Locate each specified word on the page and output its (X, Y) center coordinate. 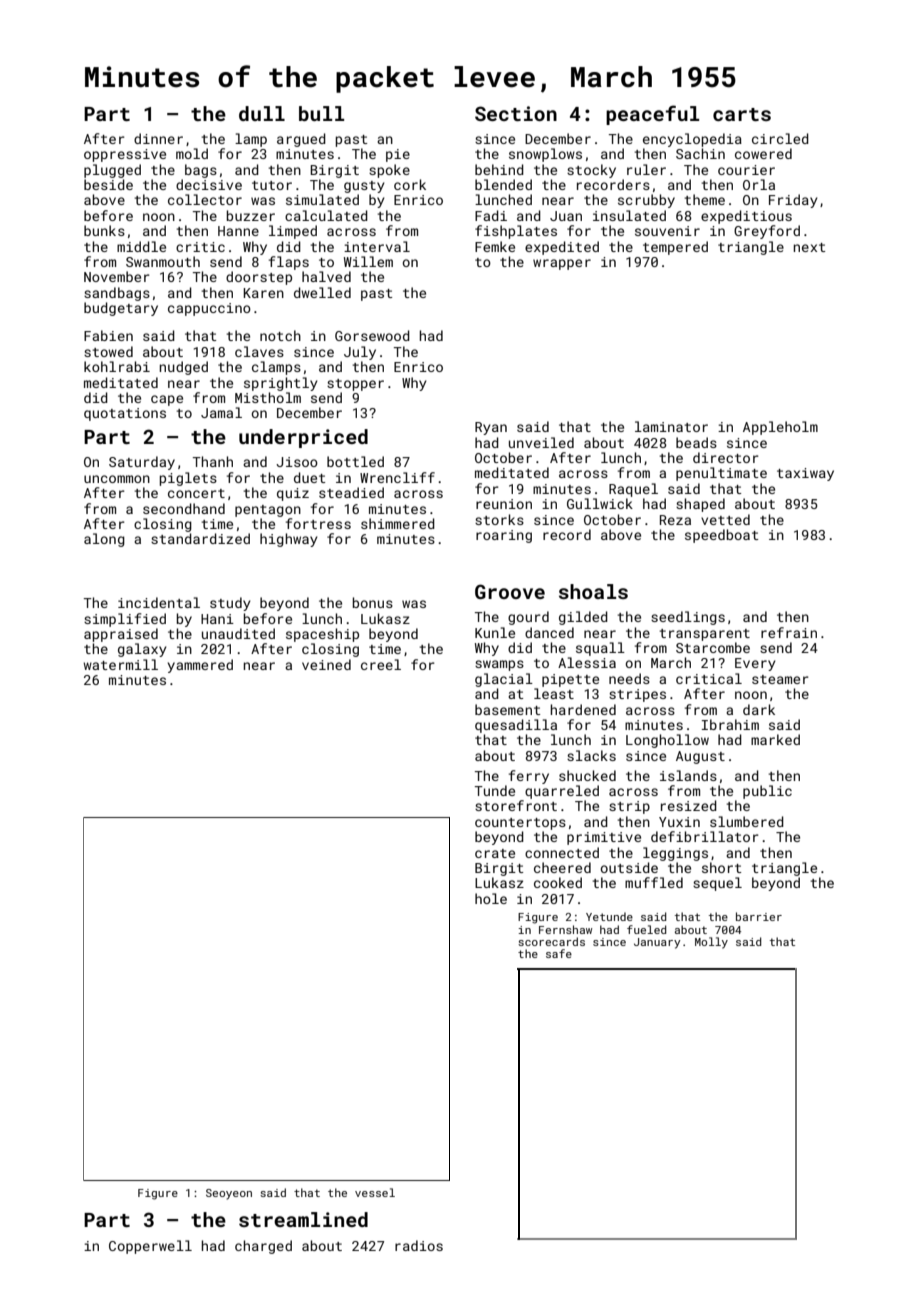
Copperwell (150, 1247)
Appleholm (780, 428)
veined (326, 664)
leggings (675, 854)
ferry (529, 777)
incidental (159, 602)
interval (377, 246)
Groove (510, 591)
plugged (112, 171)
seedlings (688, 618)
